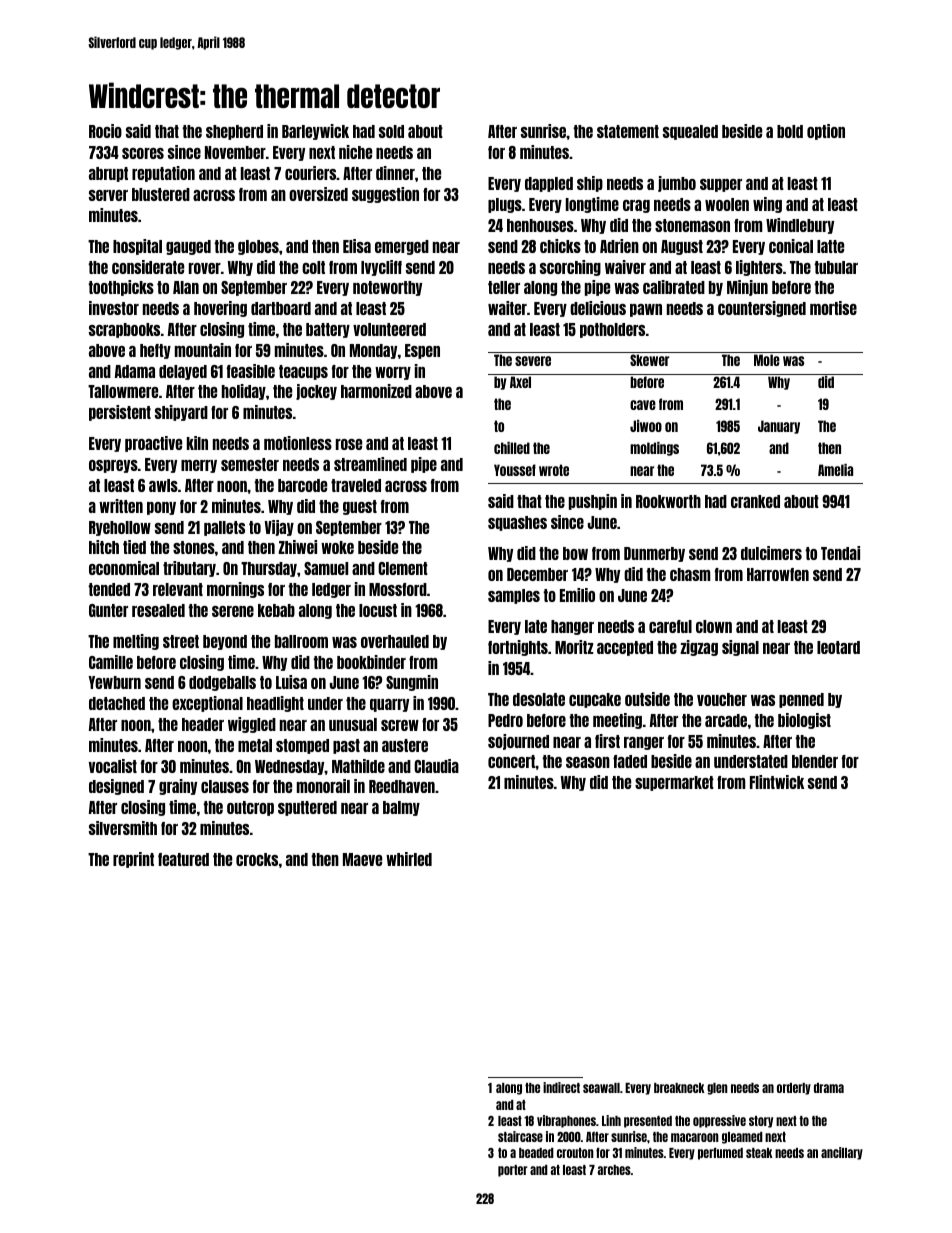 The width and height of the screenshot is (952, 1233). What do you see at coordinates (183, 859) in the screenshot?
I see `featured` at bounding box center [183, 859].
